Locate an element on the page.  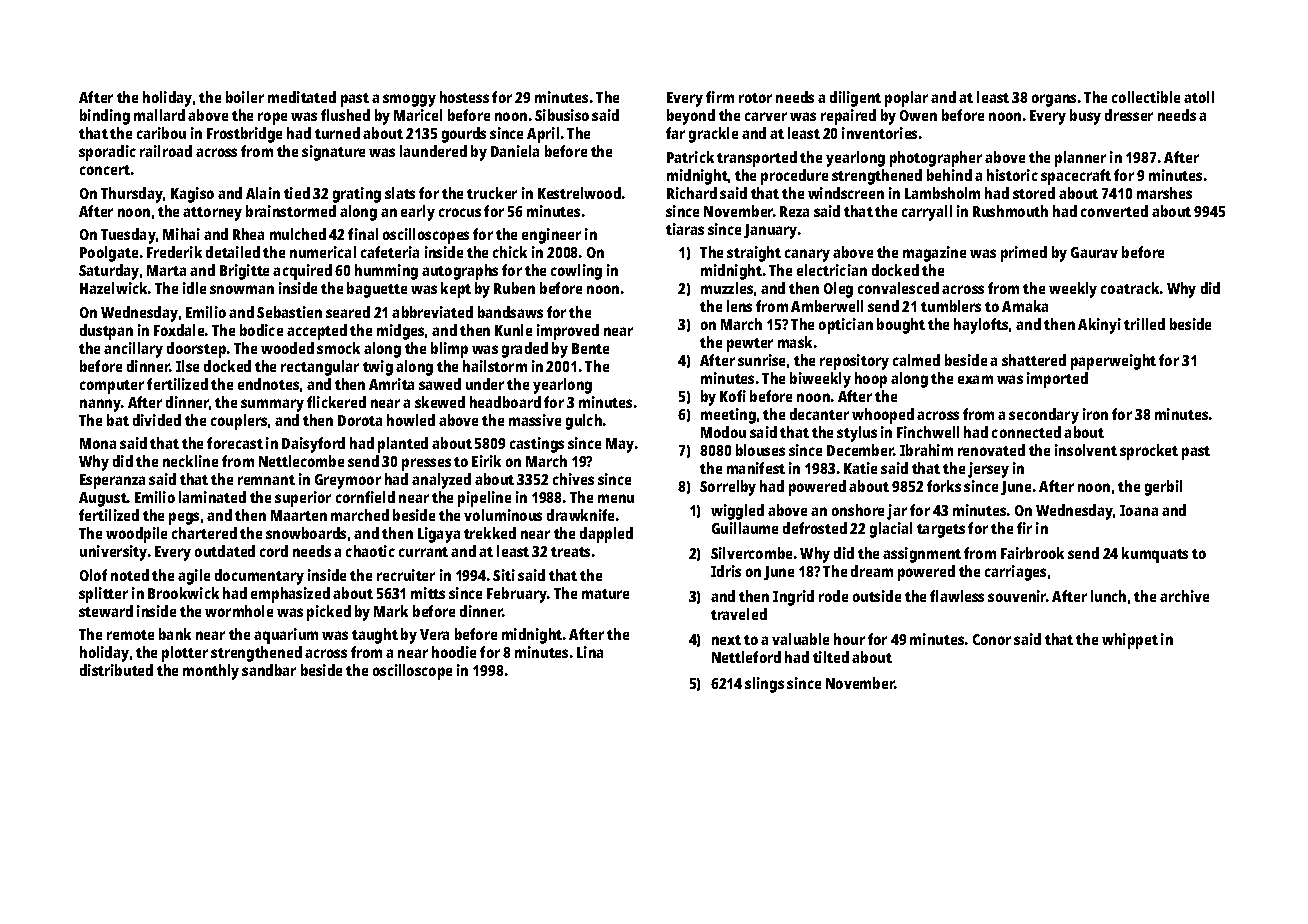
boiler is located at coordinates (245, 97).
